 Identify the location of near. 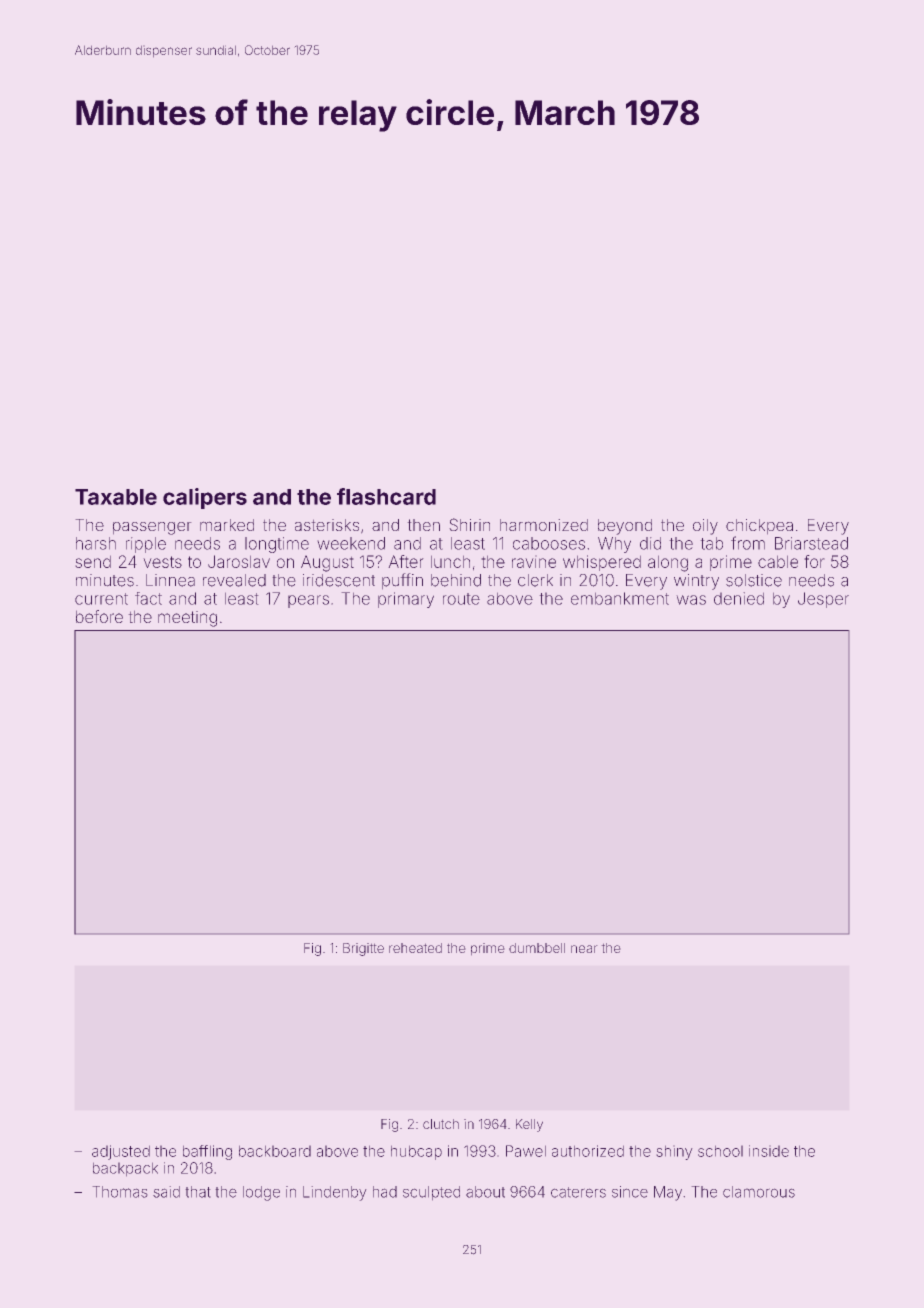
(584, 949).
